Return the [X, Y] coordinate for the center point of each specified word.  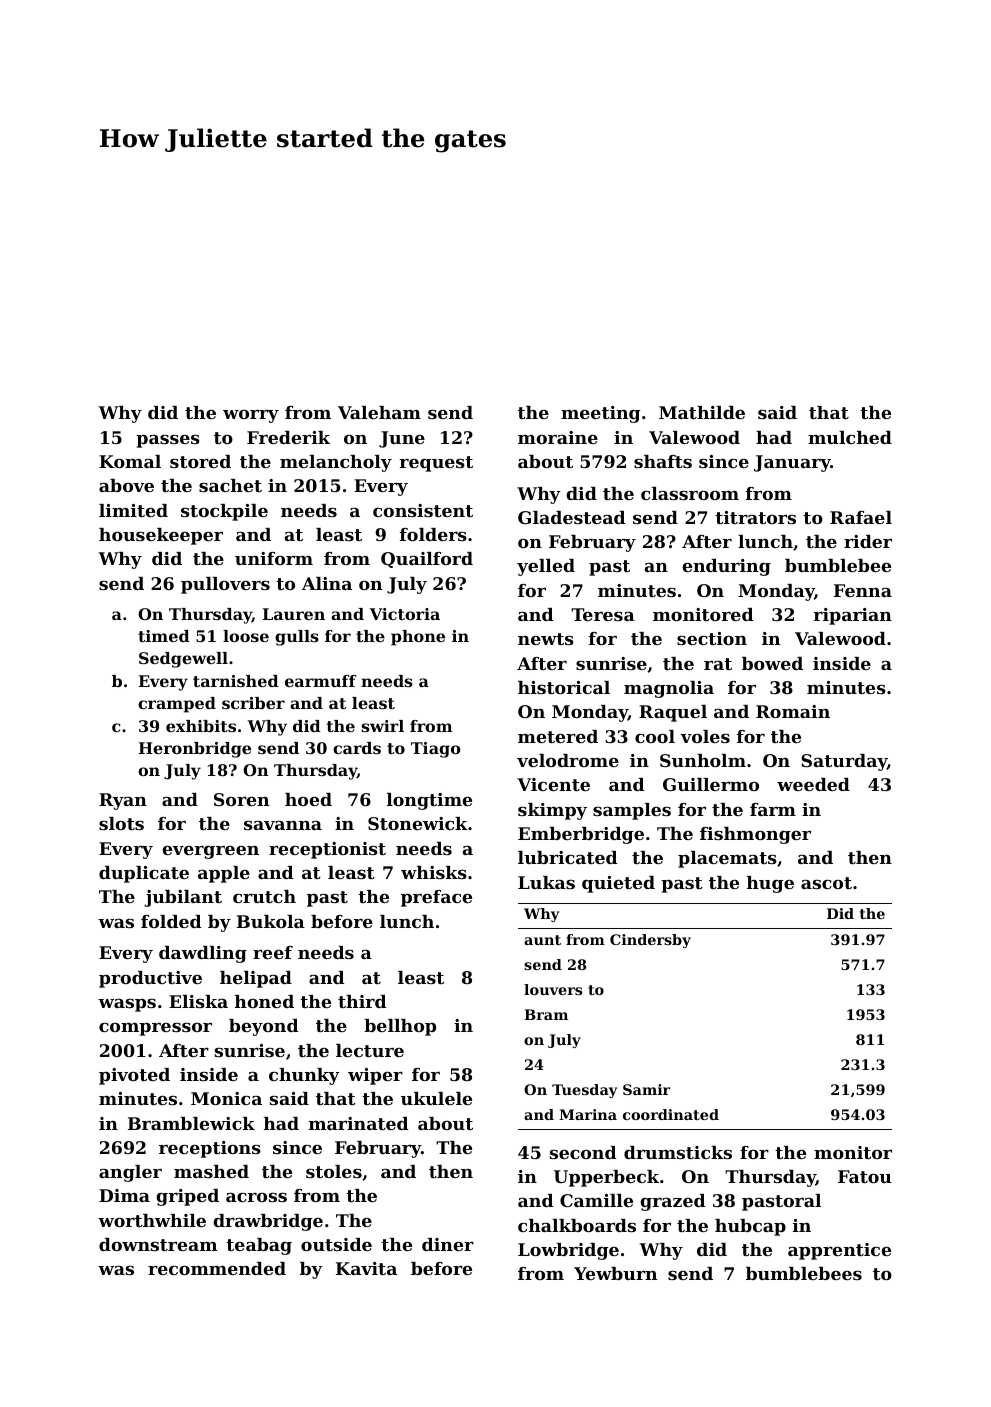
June [402, 439]
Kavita [366, 1268]
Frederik [288, 437]
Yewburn [615, 1273]
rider [868, 541]
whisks [434, 872]
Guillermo [711, 784]
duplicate [144, 874]
